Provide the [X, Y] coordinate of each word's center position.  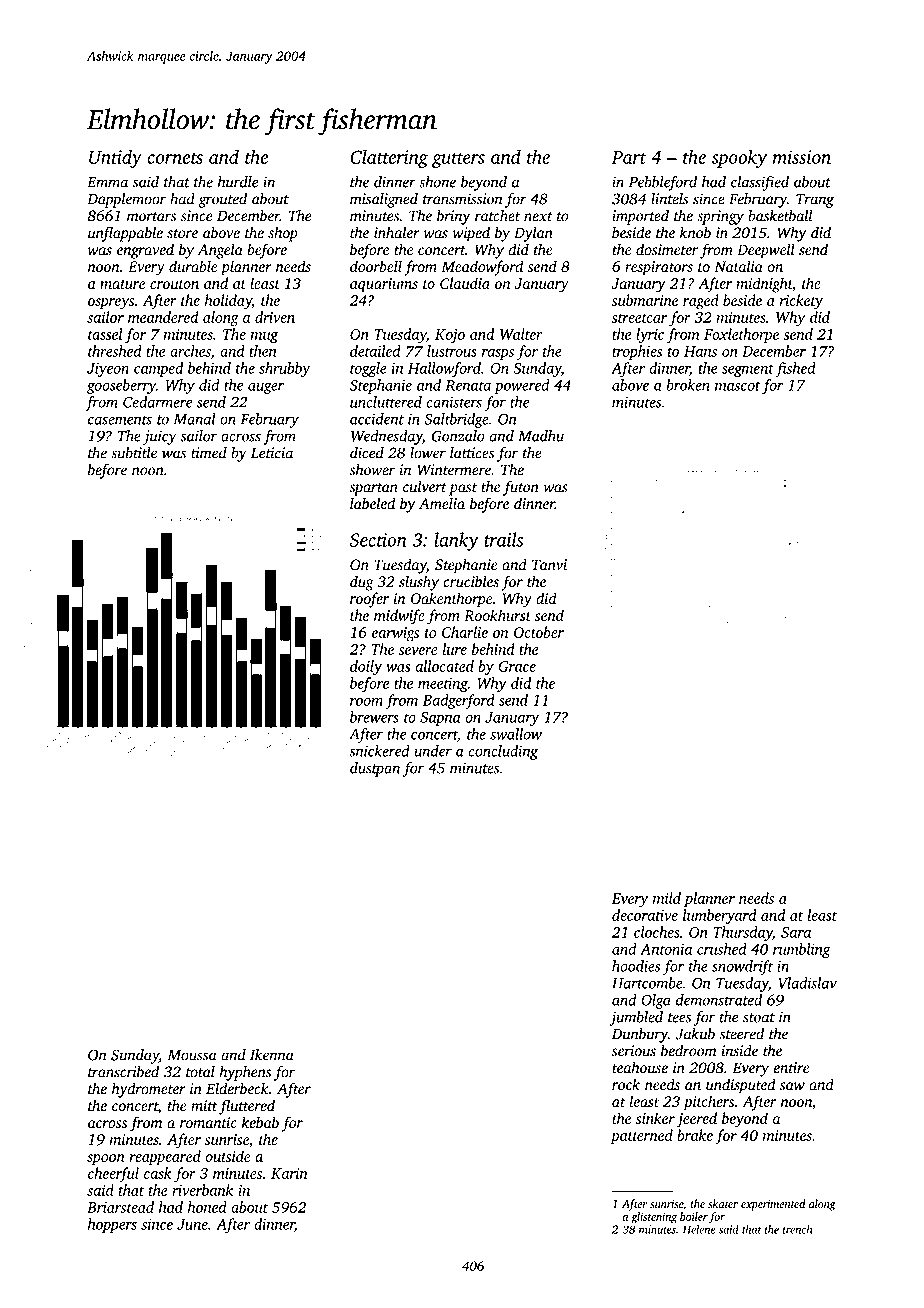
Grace [517, 666]
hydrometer [149, 1090]
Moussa [192, 1055]
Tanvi [549, 565]
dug [362, 583]
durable [193, 266]
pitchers [708, 1103]
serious [634, 1051]
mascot [738, 386]
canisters [454, 402]
